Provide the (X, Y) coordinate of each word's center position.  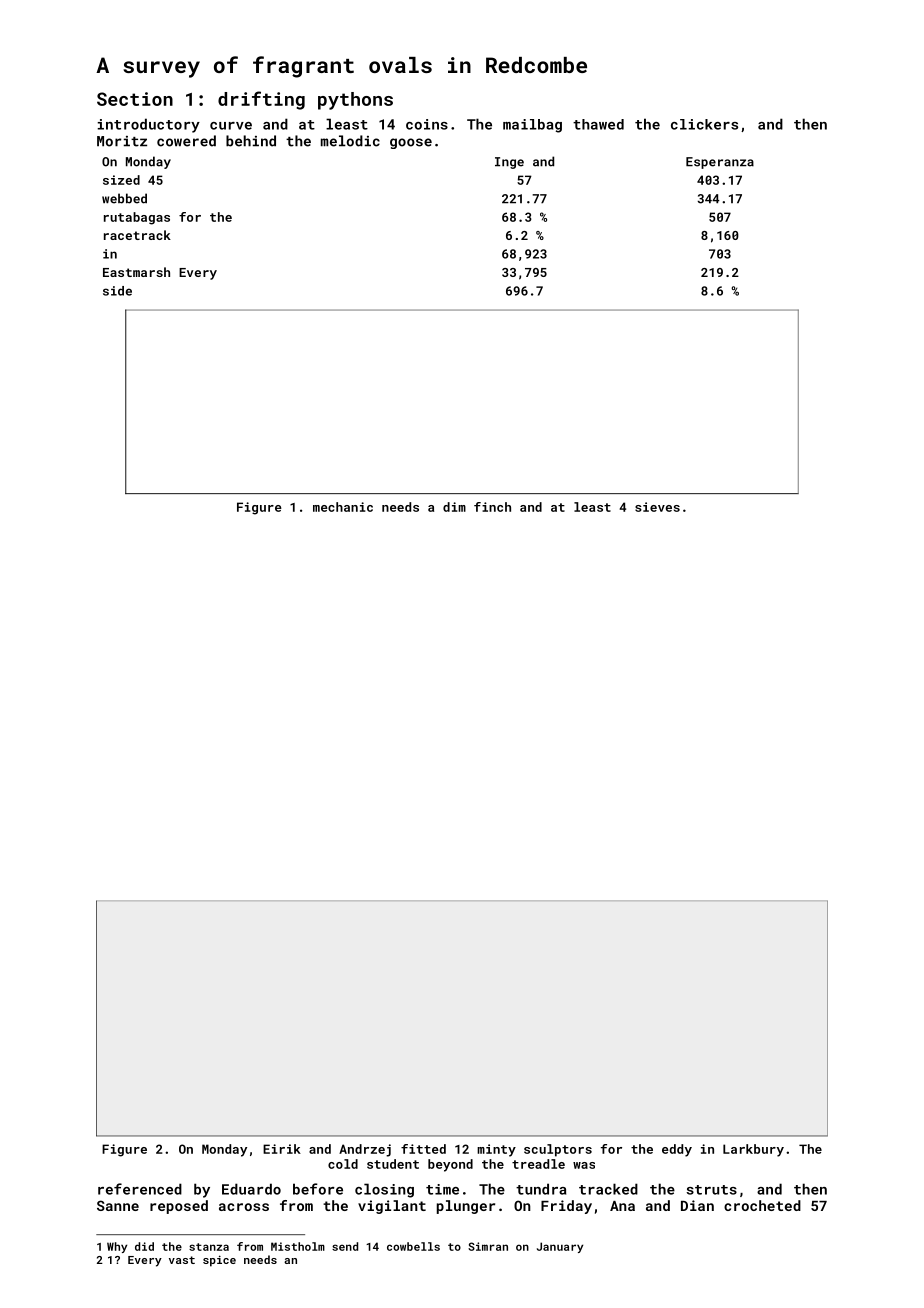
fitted (423, 1149)
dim (454, 507)
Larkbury (753, 1150)
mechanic (343, 507)
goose (411, 143)
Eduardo (251, 1189)
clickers (704, 124)
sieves (657, 507)
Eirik (282, 1149)
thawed (598, 124)
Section (135, 99)
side (117, 291)
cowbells (413, 1246)
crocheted (762, 1205)
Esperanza (720, 163)
